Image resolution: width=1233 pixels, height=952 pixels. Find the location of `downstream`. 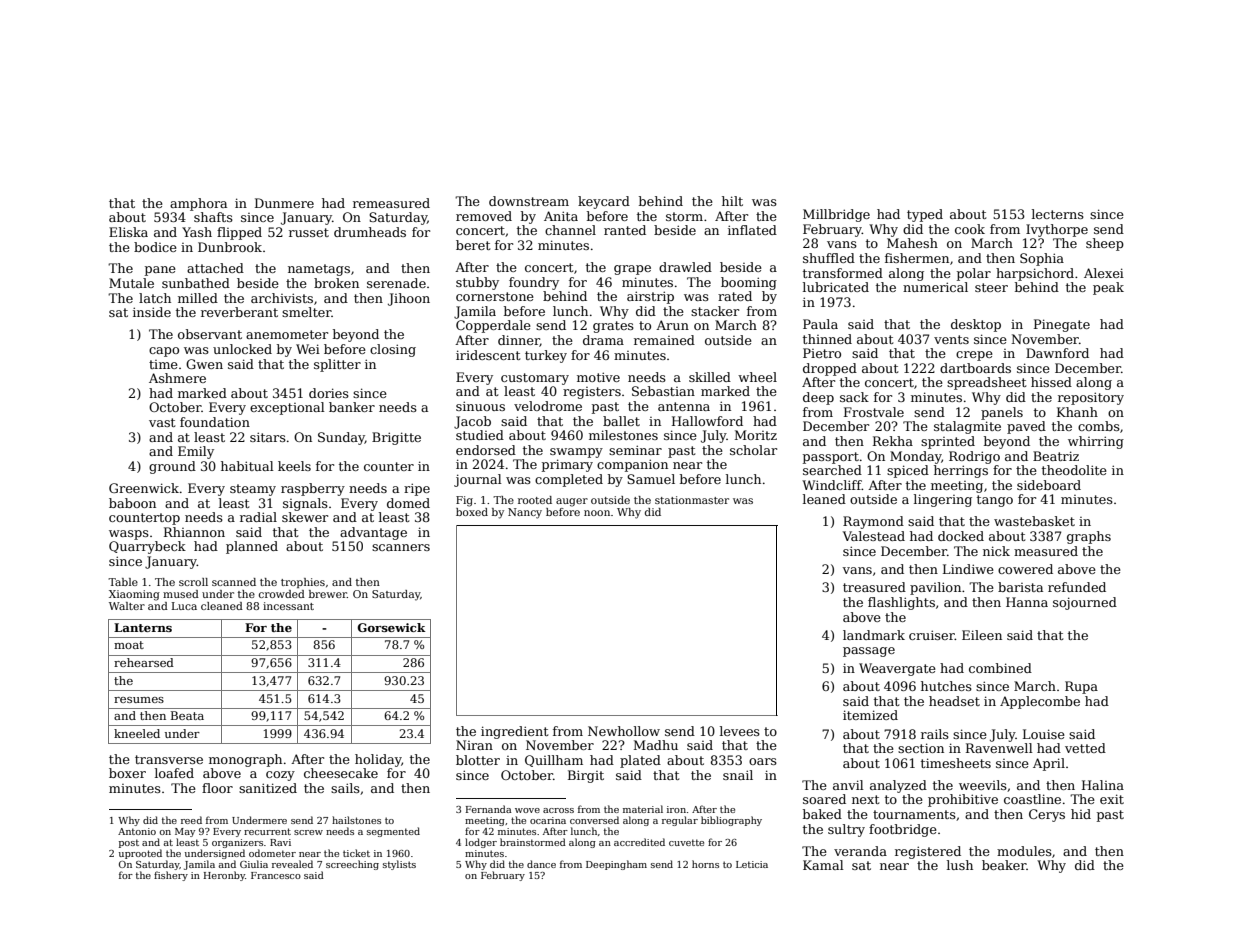

downstream is located at coordinates (529, 201).
